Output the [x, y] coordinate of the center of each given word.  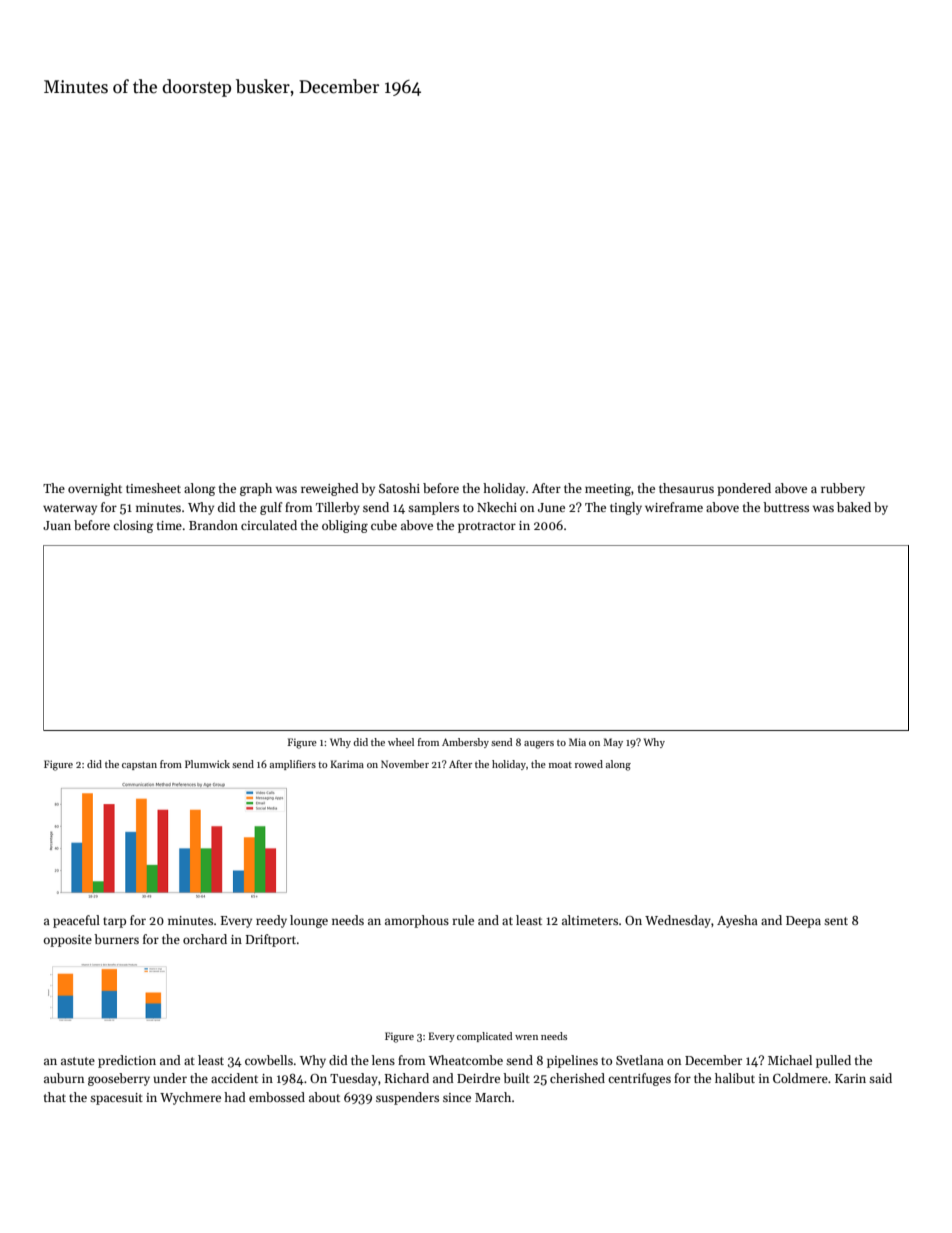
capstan [139, 766]
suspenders [407, 1098]
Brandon [213, 525]
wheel [401, 742]
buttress [786, 507]
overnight [95, 489]
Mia [577, 742]
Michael [790, 1060]
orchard [205, 939]
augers [539, 745]
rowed [589, 764]
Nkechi [497, 507]
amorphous [417, 921]
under [170, 1078]
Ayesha [737, 921]
